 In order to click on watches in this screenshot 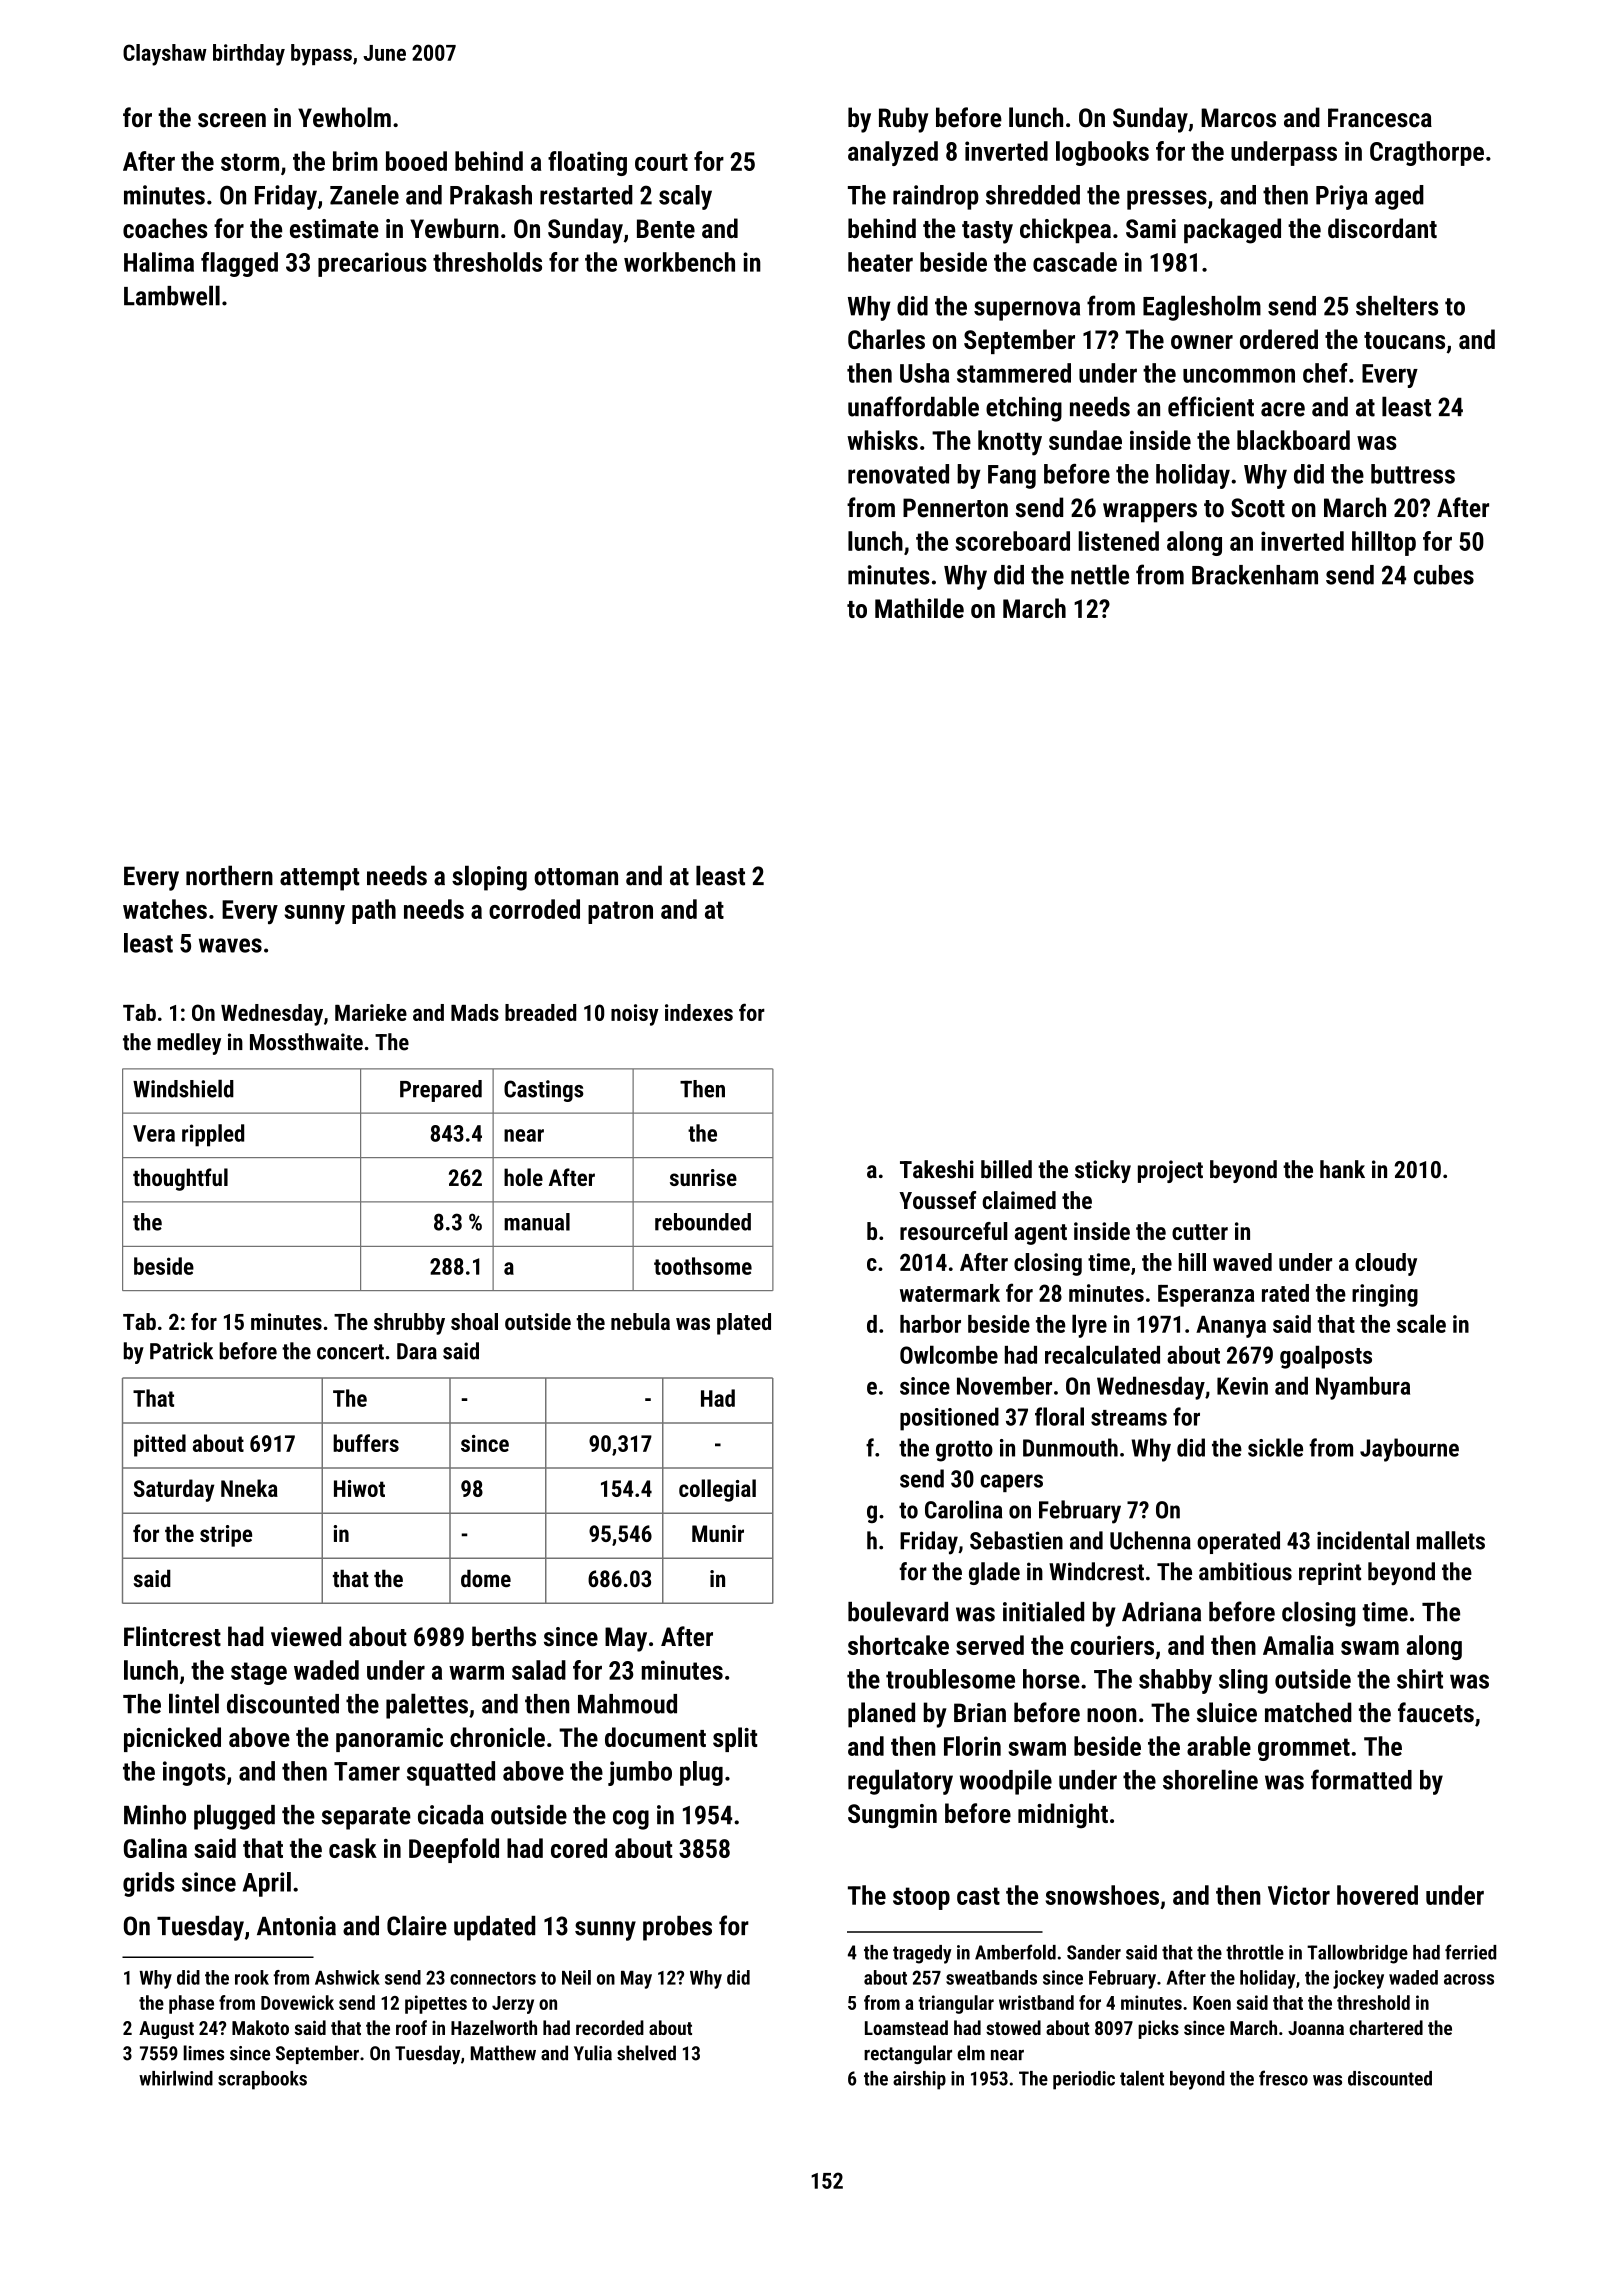, I will do `click(165, 909)`.
